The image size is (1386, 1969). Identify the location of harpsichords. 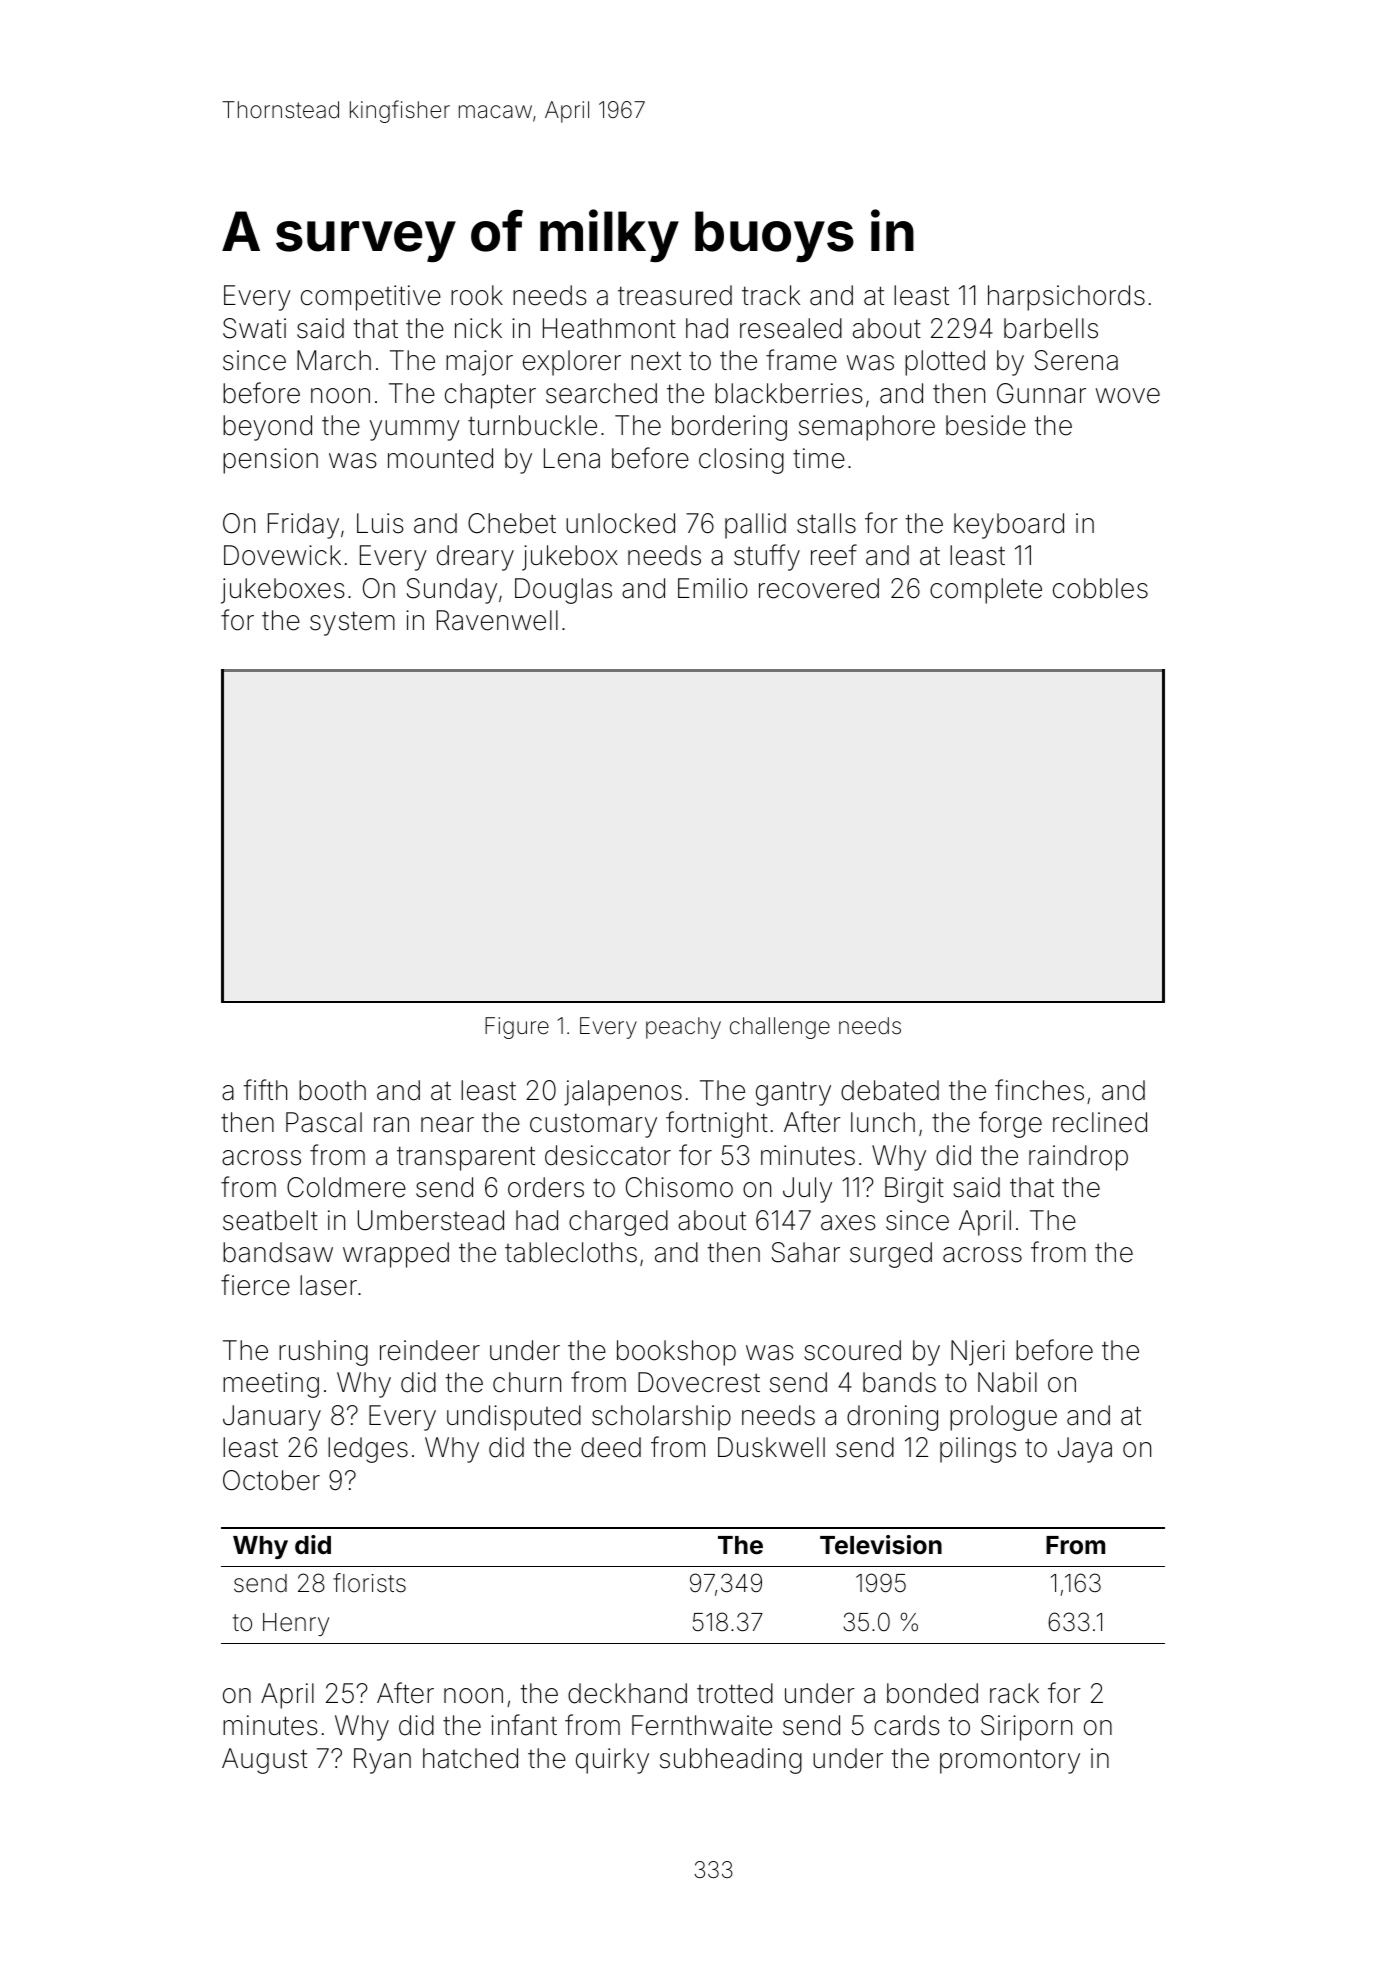
(1066, 298).
